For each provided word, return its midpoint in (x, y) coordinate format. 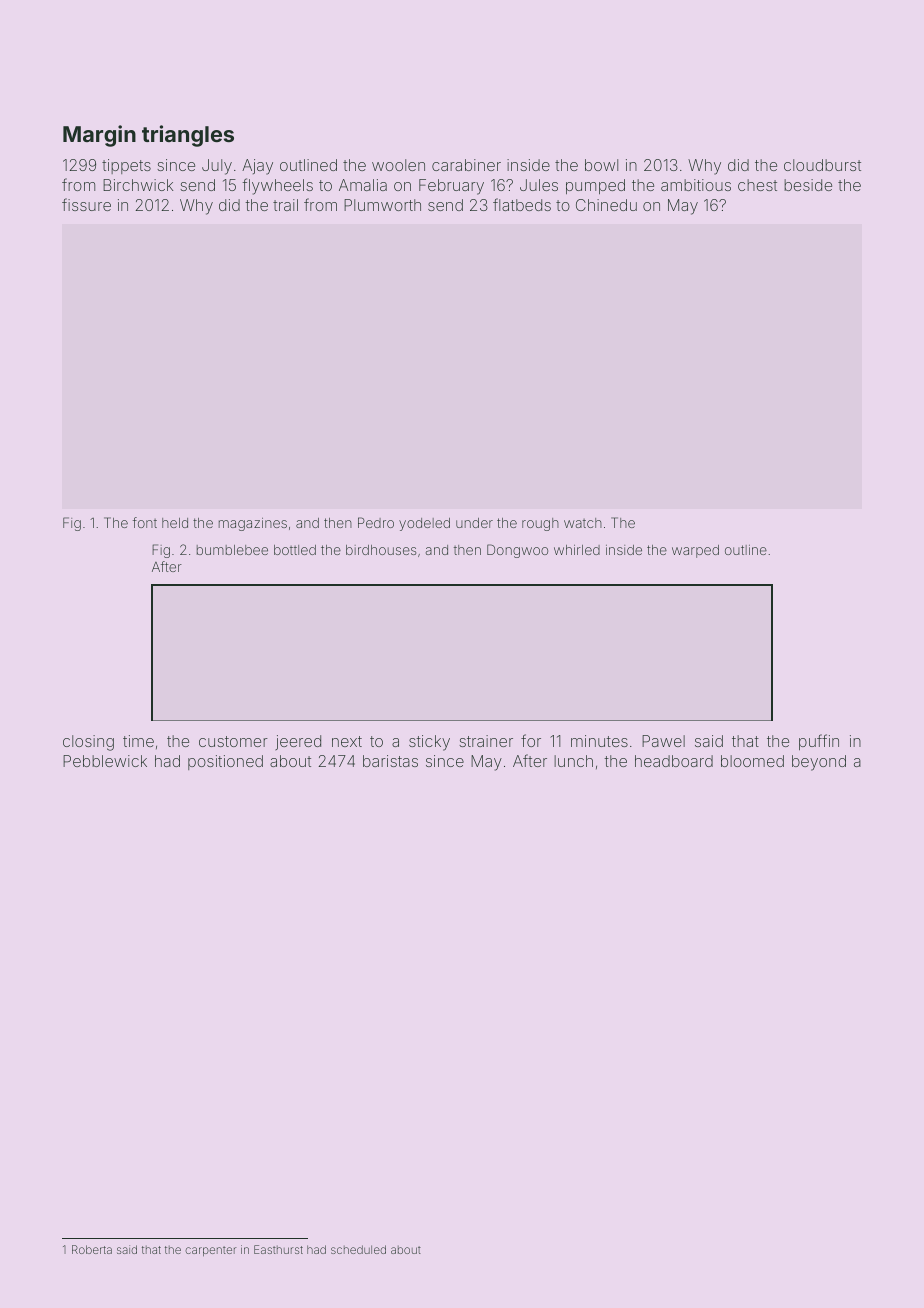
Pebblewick (105, 761)
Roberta (92, 1249)
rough (540, 524)
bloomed (752, 761)
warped (695, 551)
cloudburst (822, 165)
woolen (398, 165)
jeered (298, 742)
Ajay (257, 167)
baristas (390, 761)
